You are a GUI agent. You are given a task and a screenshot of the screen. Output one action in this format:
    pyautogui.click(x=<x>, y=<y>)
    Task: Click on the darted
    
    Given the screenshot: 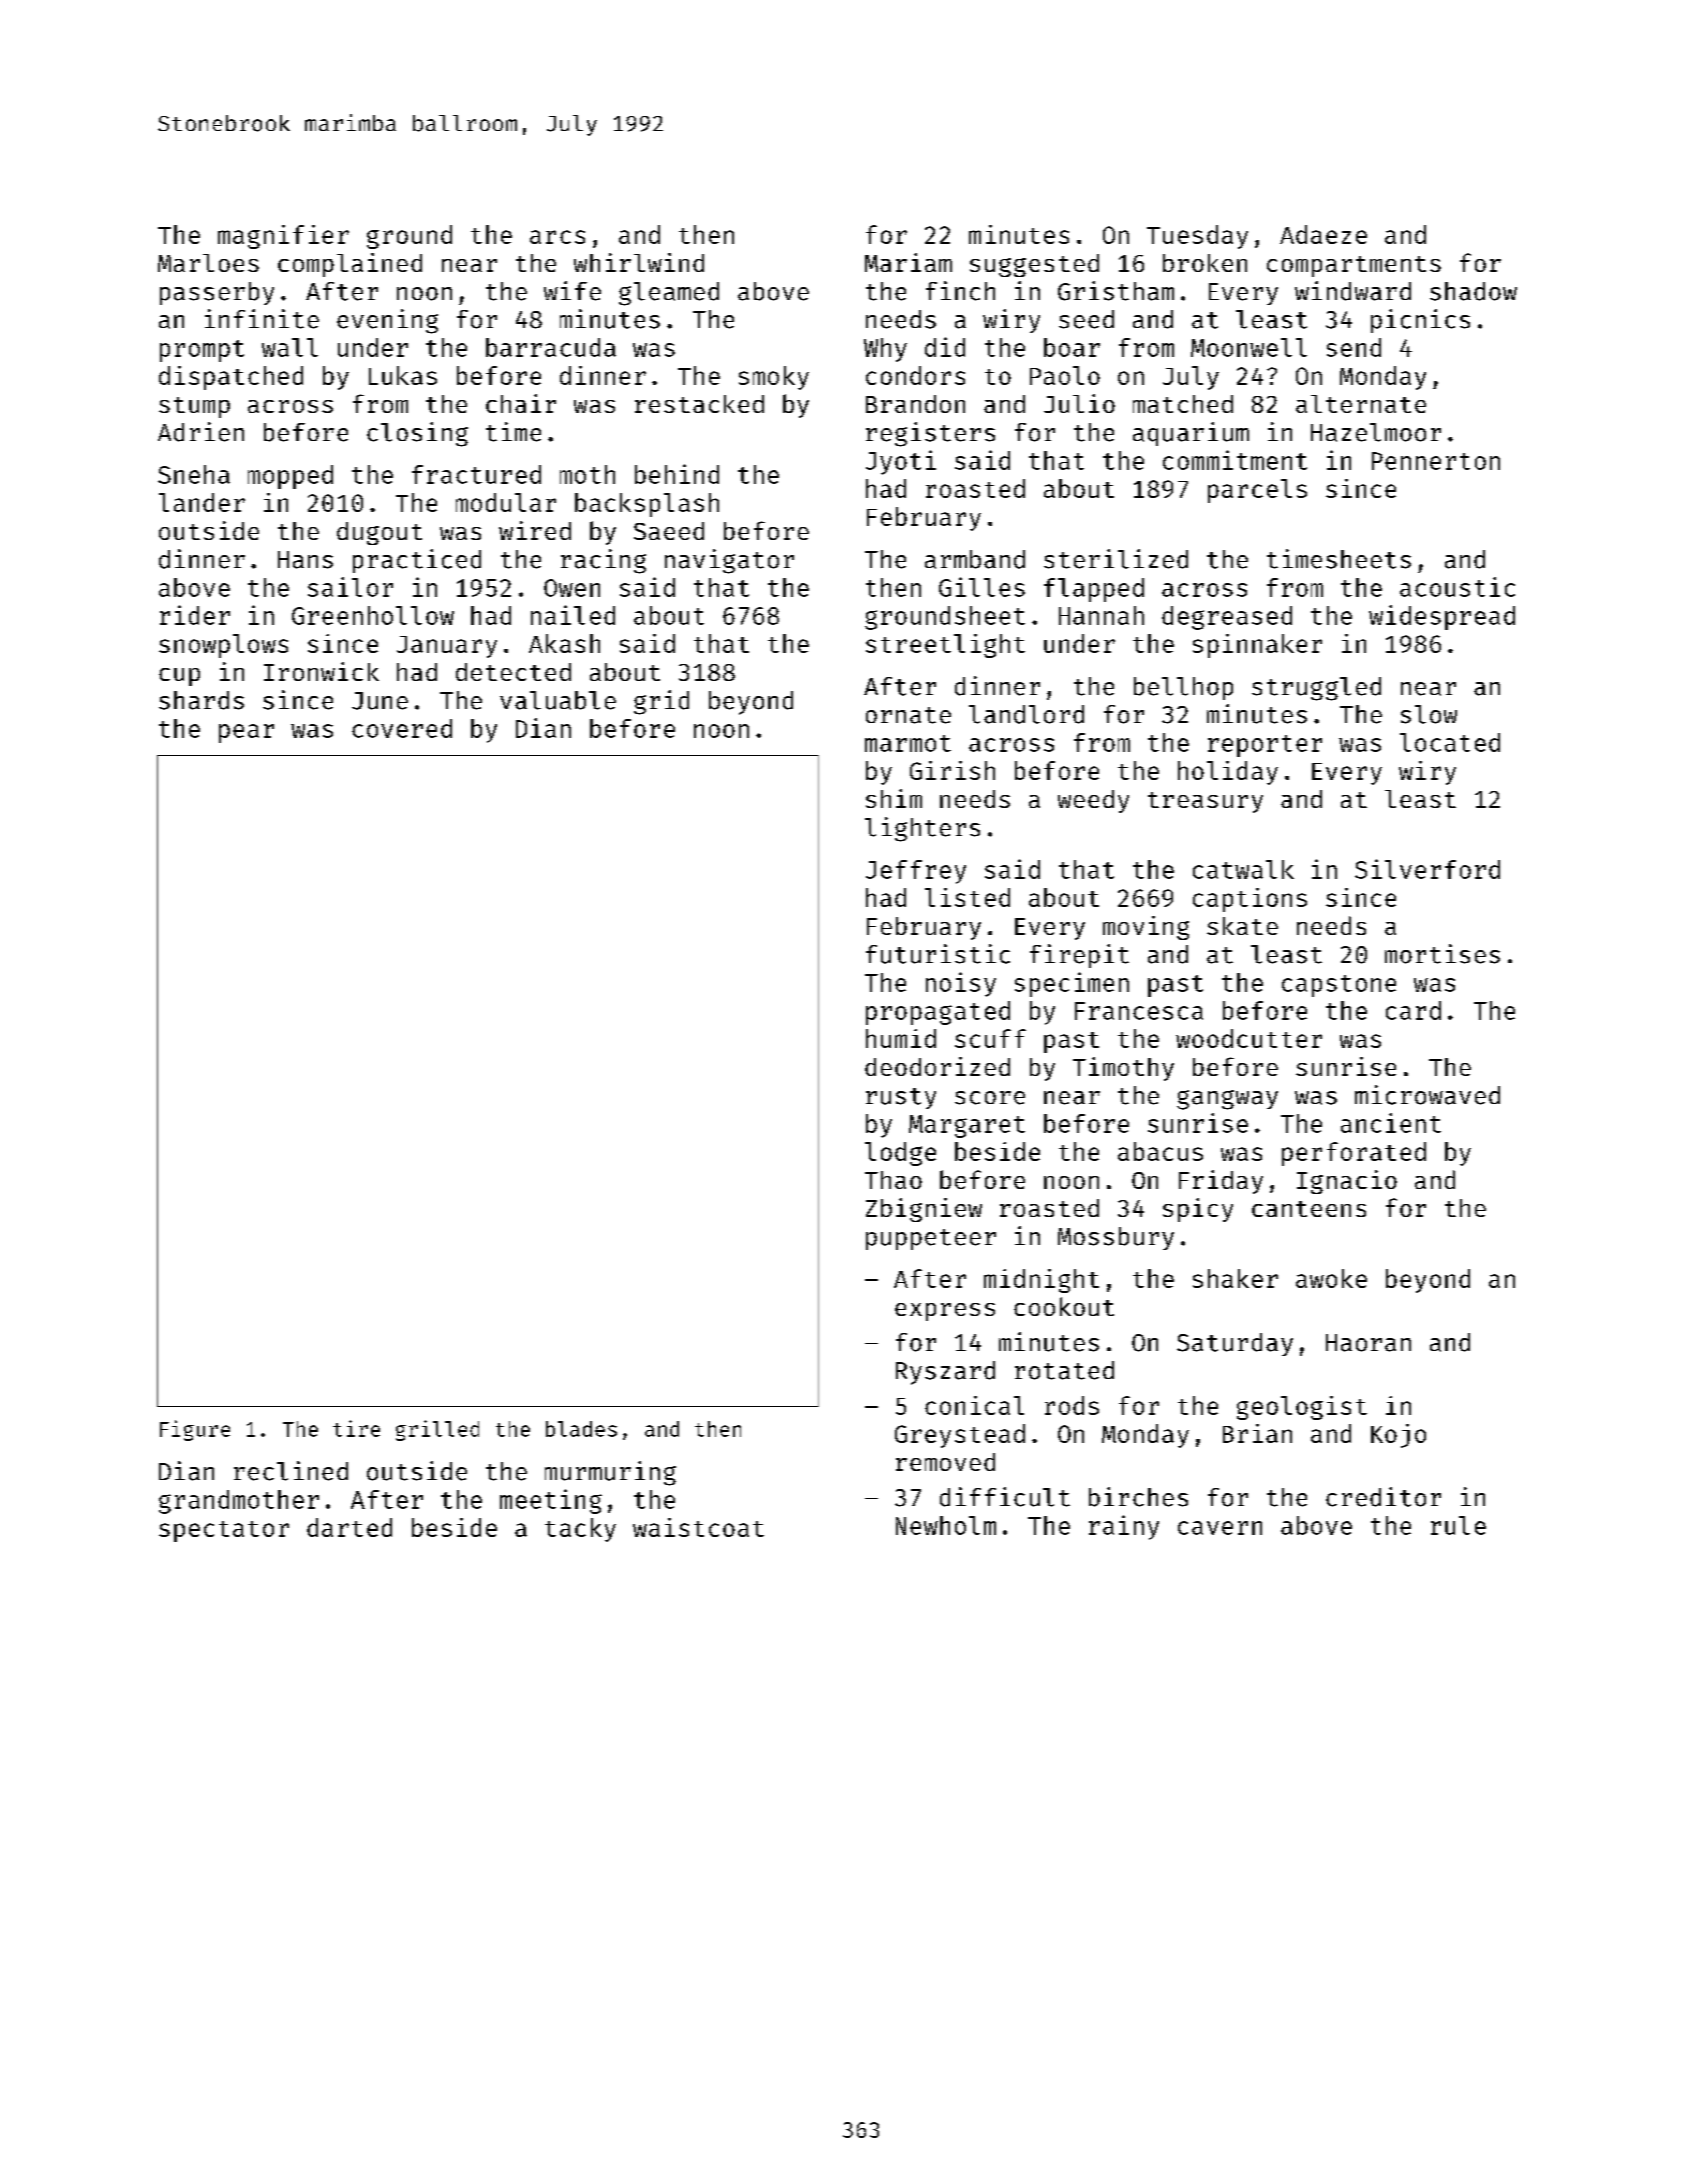 What is the action you would take?
    pyautogui.click(x=349, y=1527)
